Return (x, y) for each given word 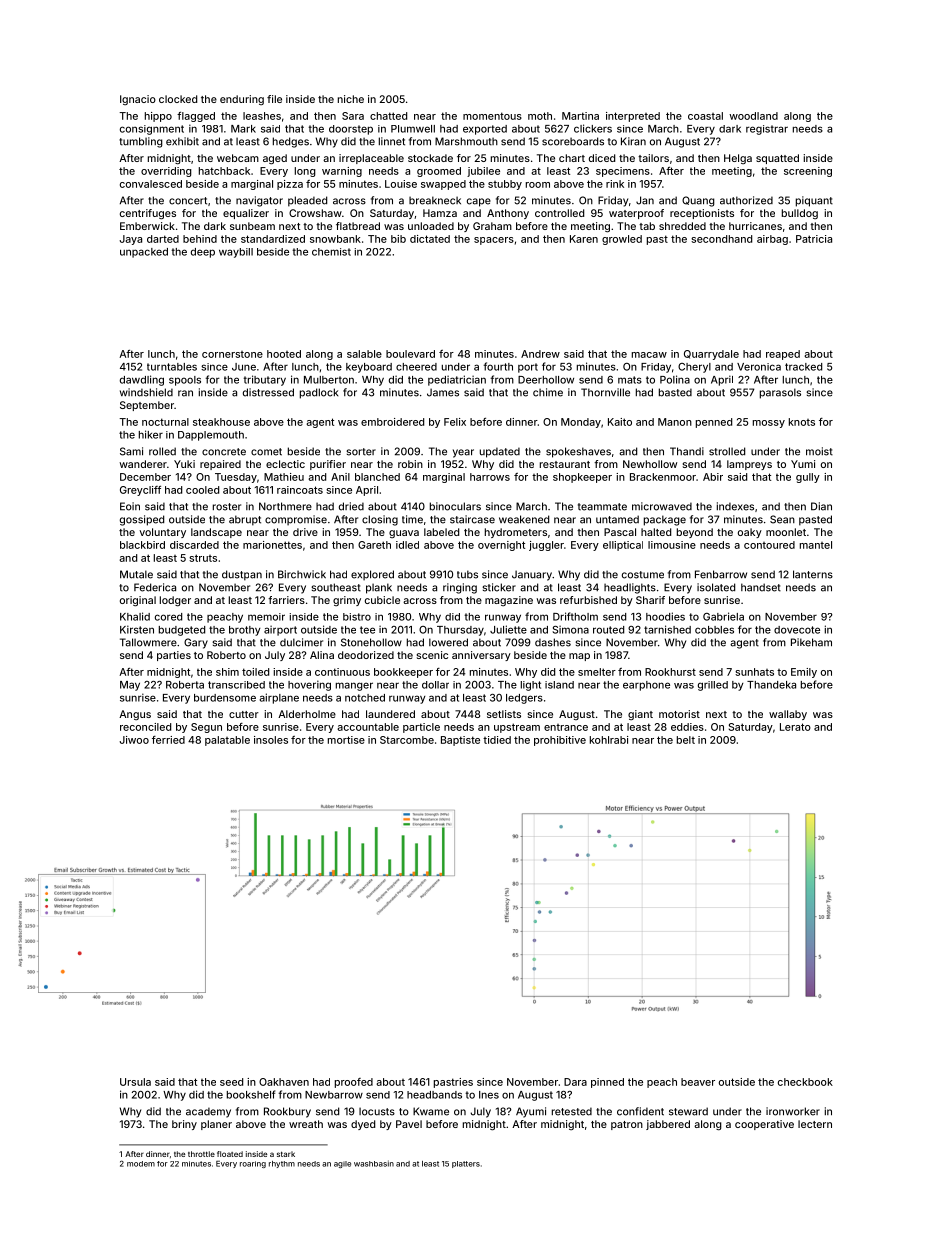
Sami (131, 451)
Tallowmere (148, 642)
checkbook (805, 1082)
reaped (783, 355)
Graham (492, 226)
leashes (262, 116)
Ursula (135, 1082)
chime (548, 392)
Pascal (620, 532)
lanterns (813, 574)
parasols (780, 393)
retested (572, 1111)
